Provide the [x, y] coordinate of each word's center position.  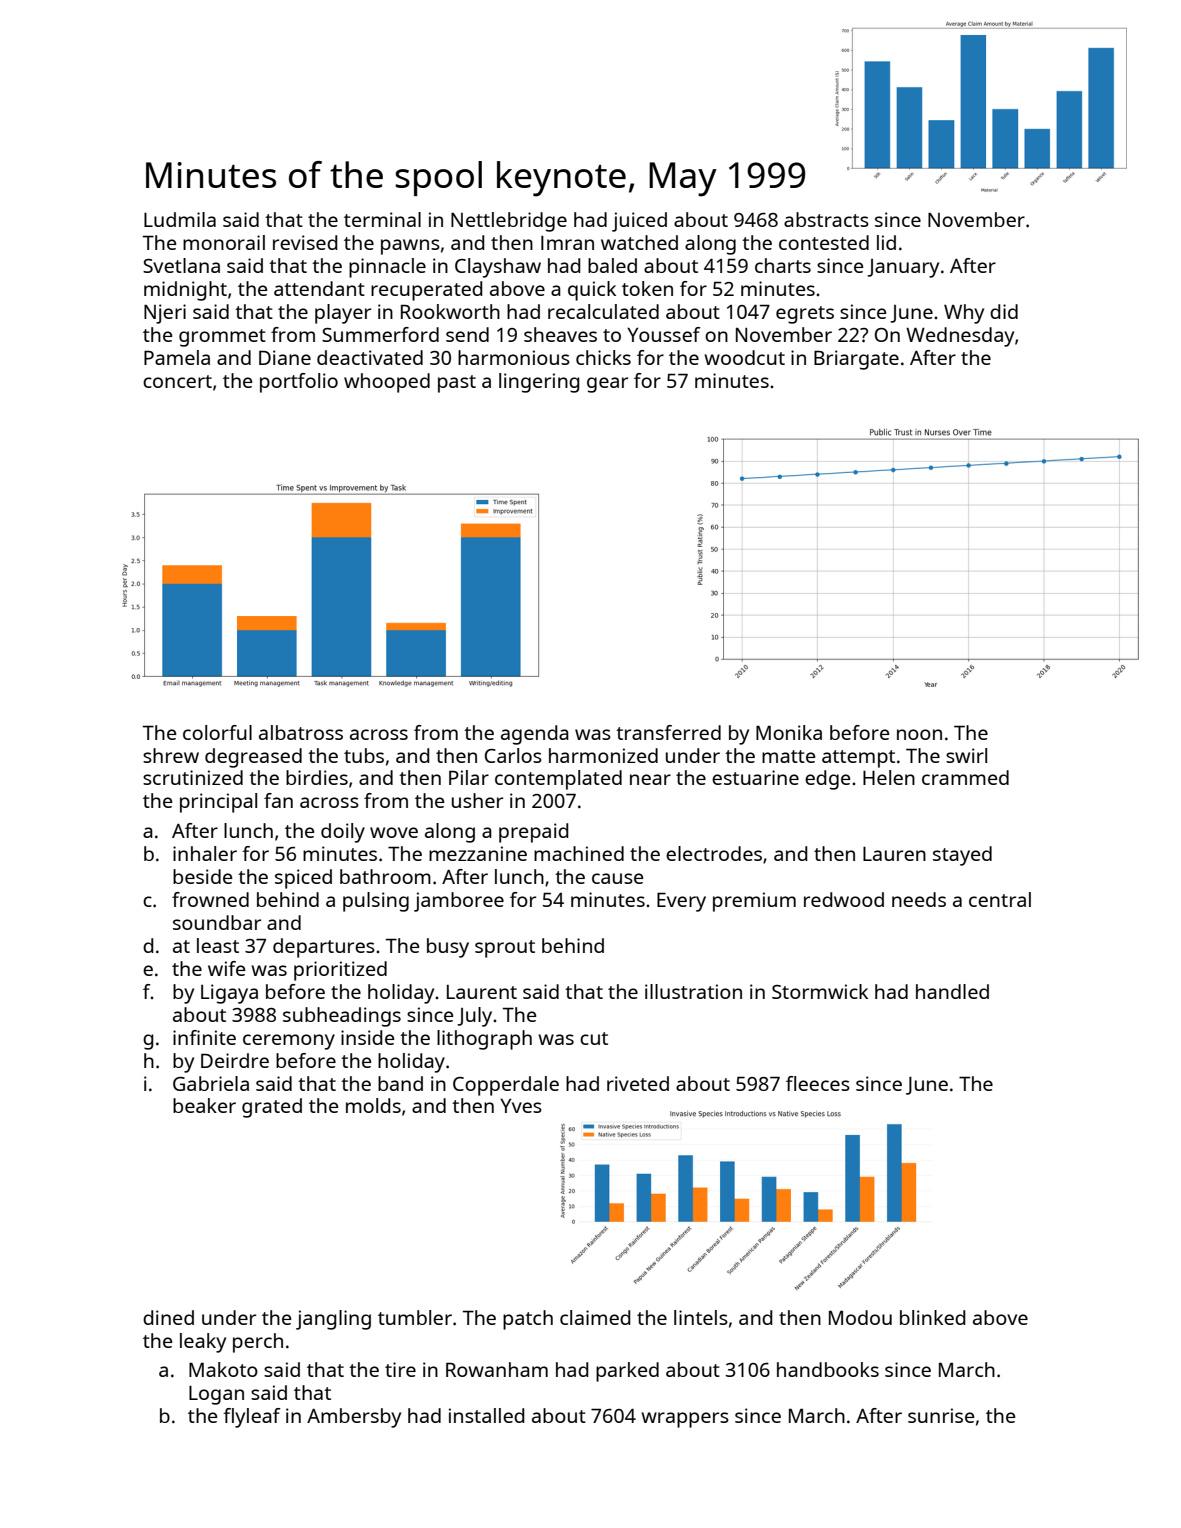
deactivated [370, 357]
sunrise [941, 1415]
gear [607, 385]
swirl [966, 755]
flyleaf [252, 1418]
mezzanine [478, 853]
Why [964, 314]
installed [487, 1415]
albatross [301, 732]
